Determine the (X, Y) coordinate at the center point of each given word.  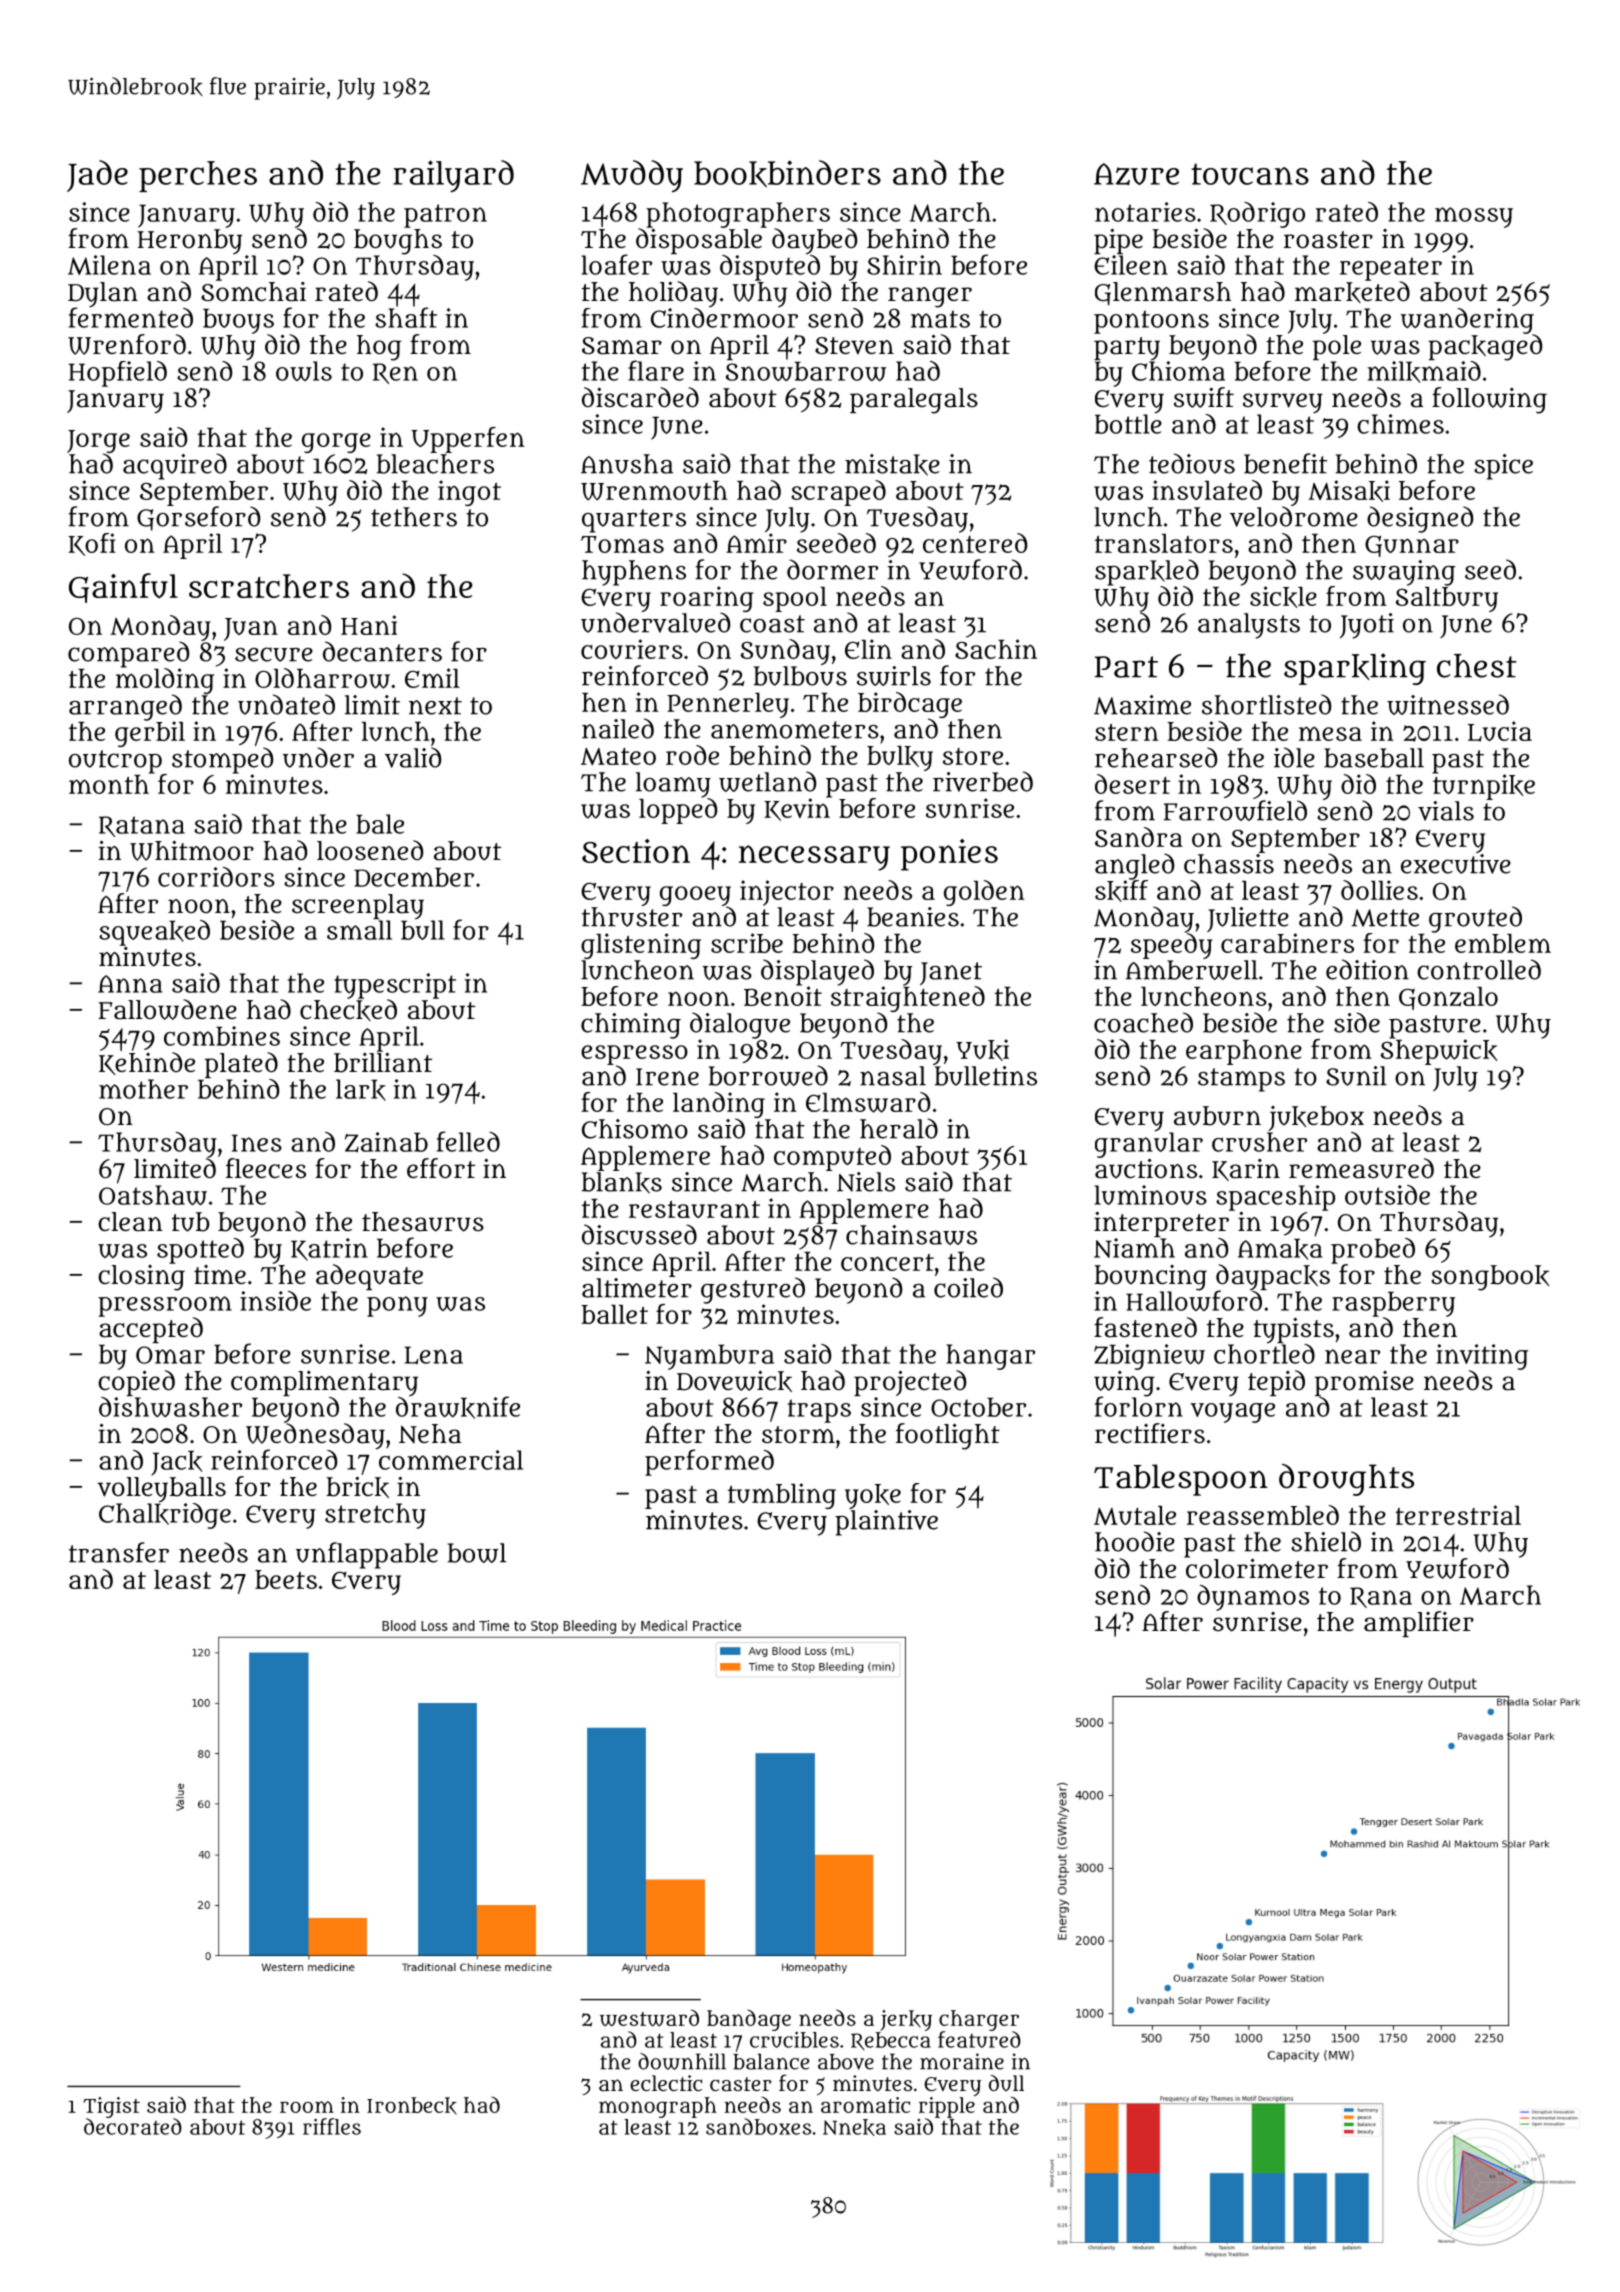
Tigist (111, 2107)
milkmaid (1424, 372)
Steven (854, 346)
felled (468, 1141)
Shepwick (1439, 1052)
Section (636, 851)
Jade (97, 176)
